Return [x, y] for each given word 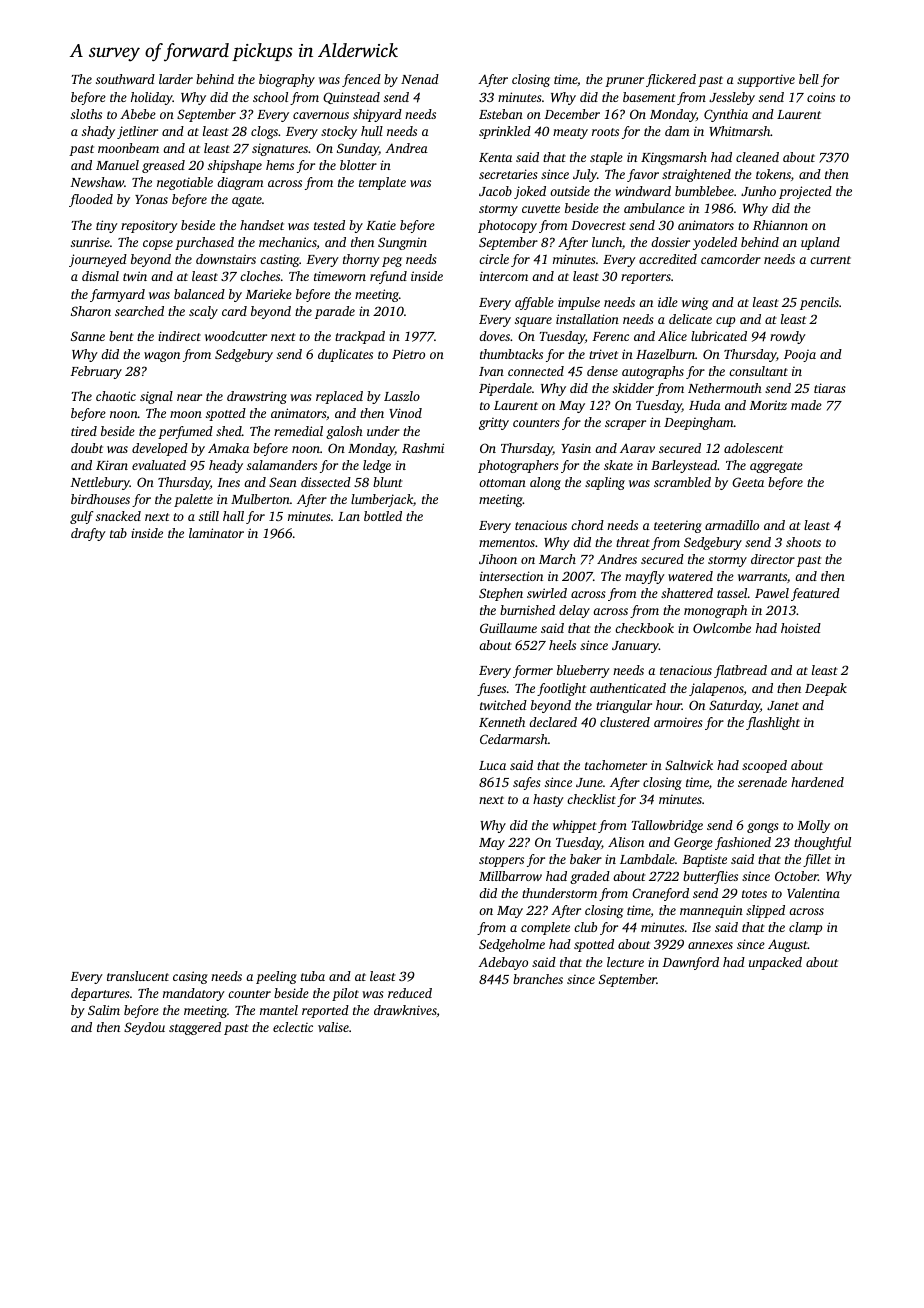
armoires [678, 722]
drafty [88, 534]
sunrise [90, 242]
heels [562, 645]
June [589, 782]
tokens [773, 174]
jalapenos [716, 689]
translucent [138, 976]
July [585, 175]
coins [821, 97]
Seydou [144, 1028]
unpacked [775, 963]
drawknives [405, 1010]
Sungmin [402, 243]
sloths [86, 114]
